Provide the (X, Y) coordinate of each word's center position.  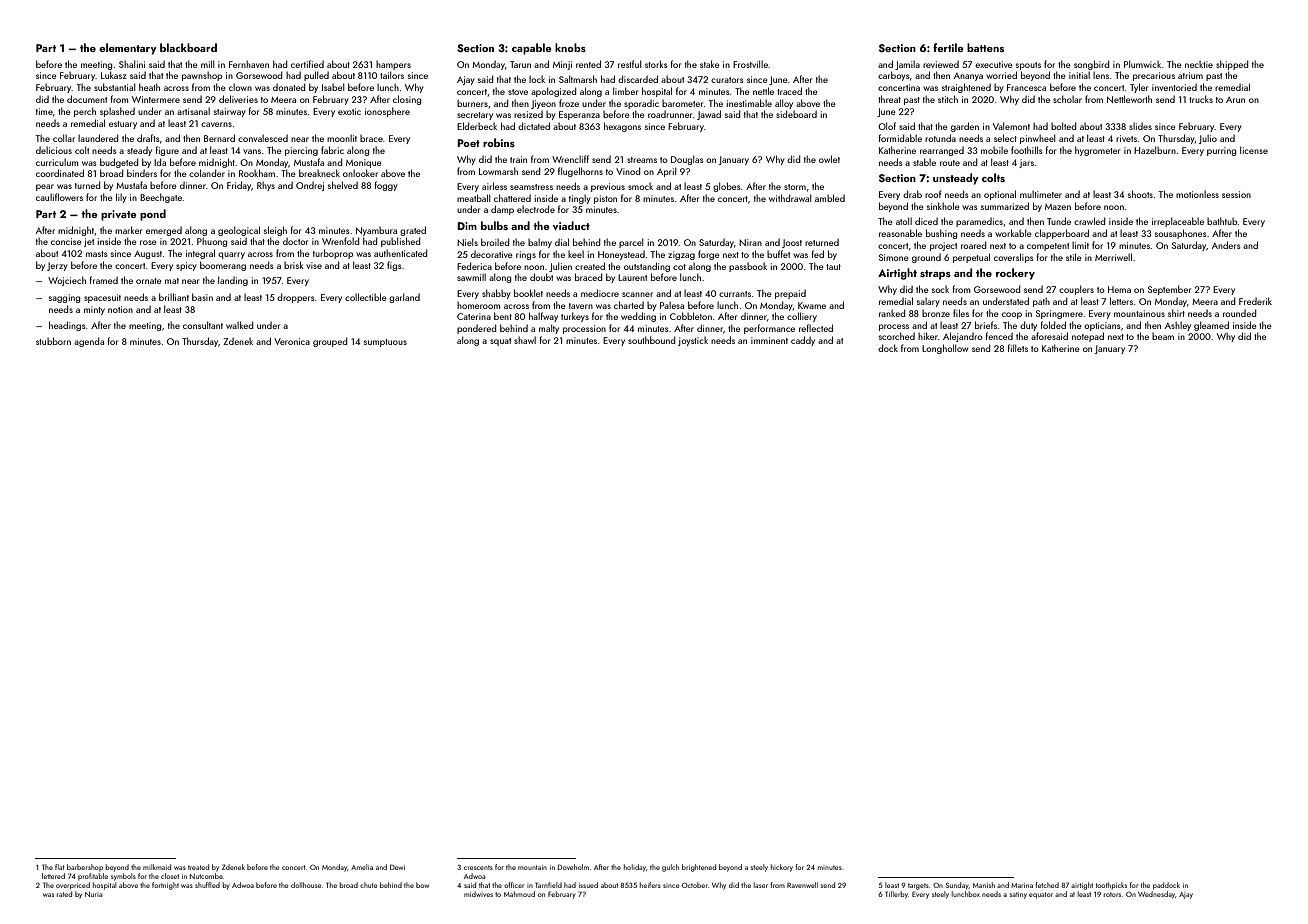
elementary (128, 49)
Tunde (1059, 221)
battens (985, 47)
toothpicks (1111, 886)
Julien (560, 267)
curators (727, 80)
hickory (782, 868)
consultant (203, 325)
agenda (89, 342)
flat (60, 867)
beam (1163, 336)
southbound (651, 340)
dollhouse (306, 885)
